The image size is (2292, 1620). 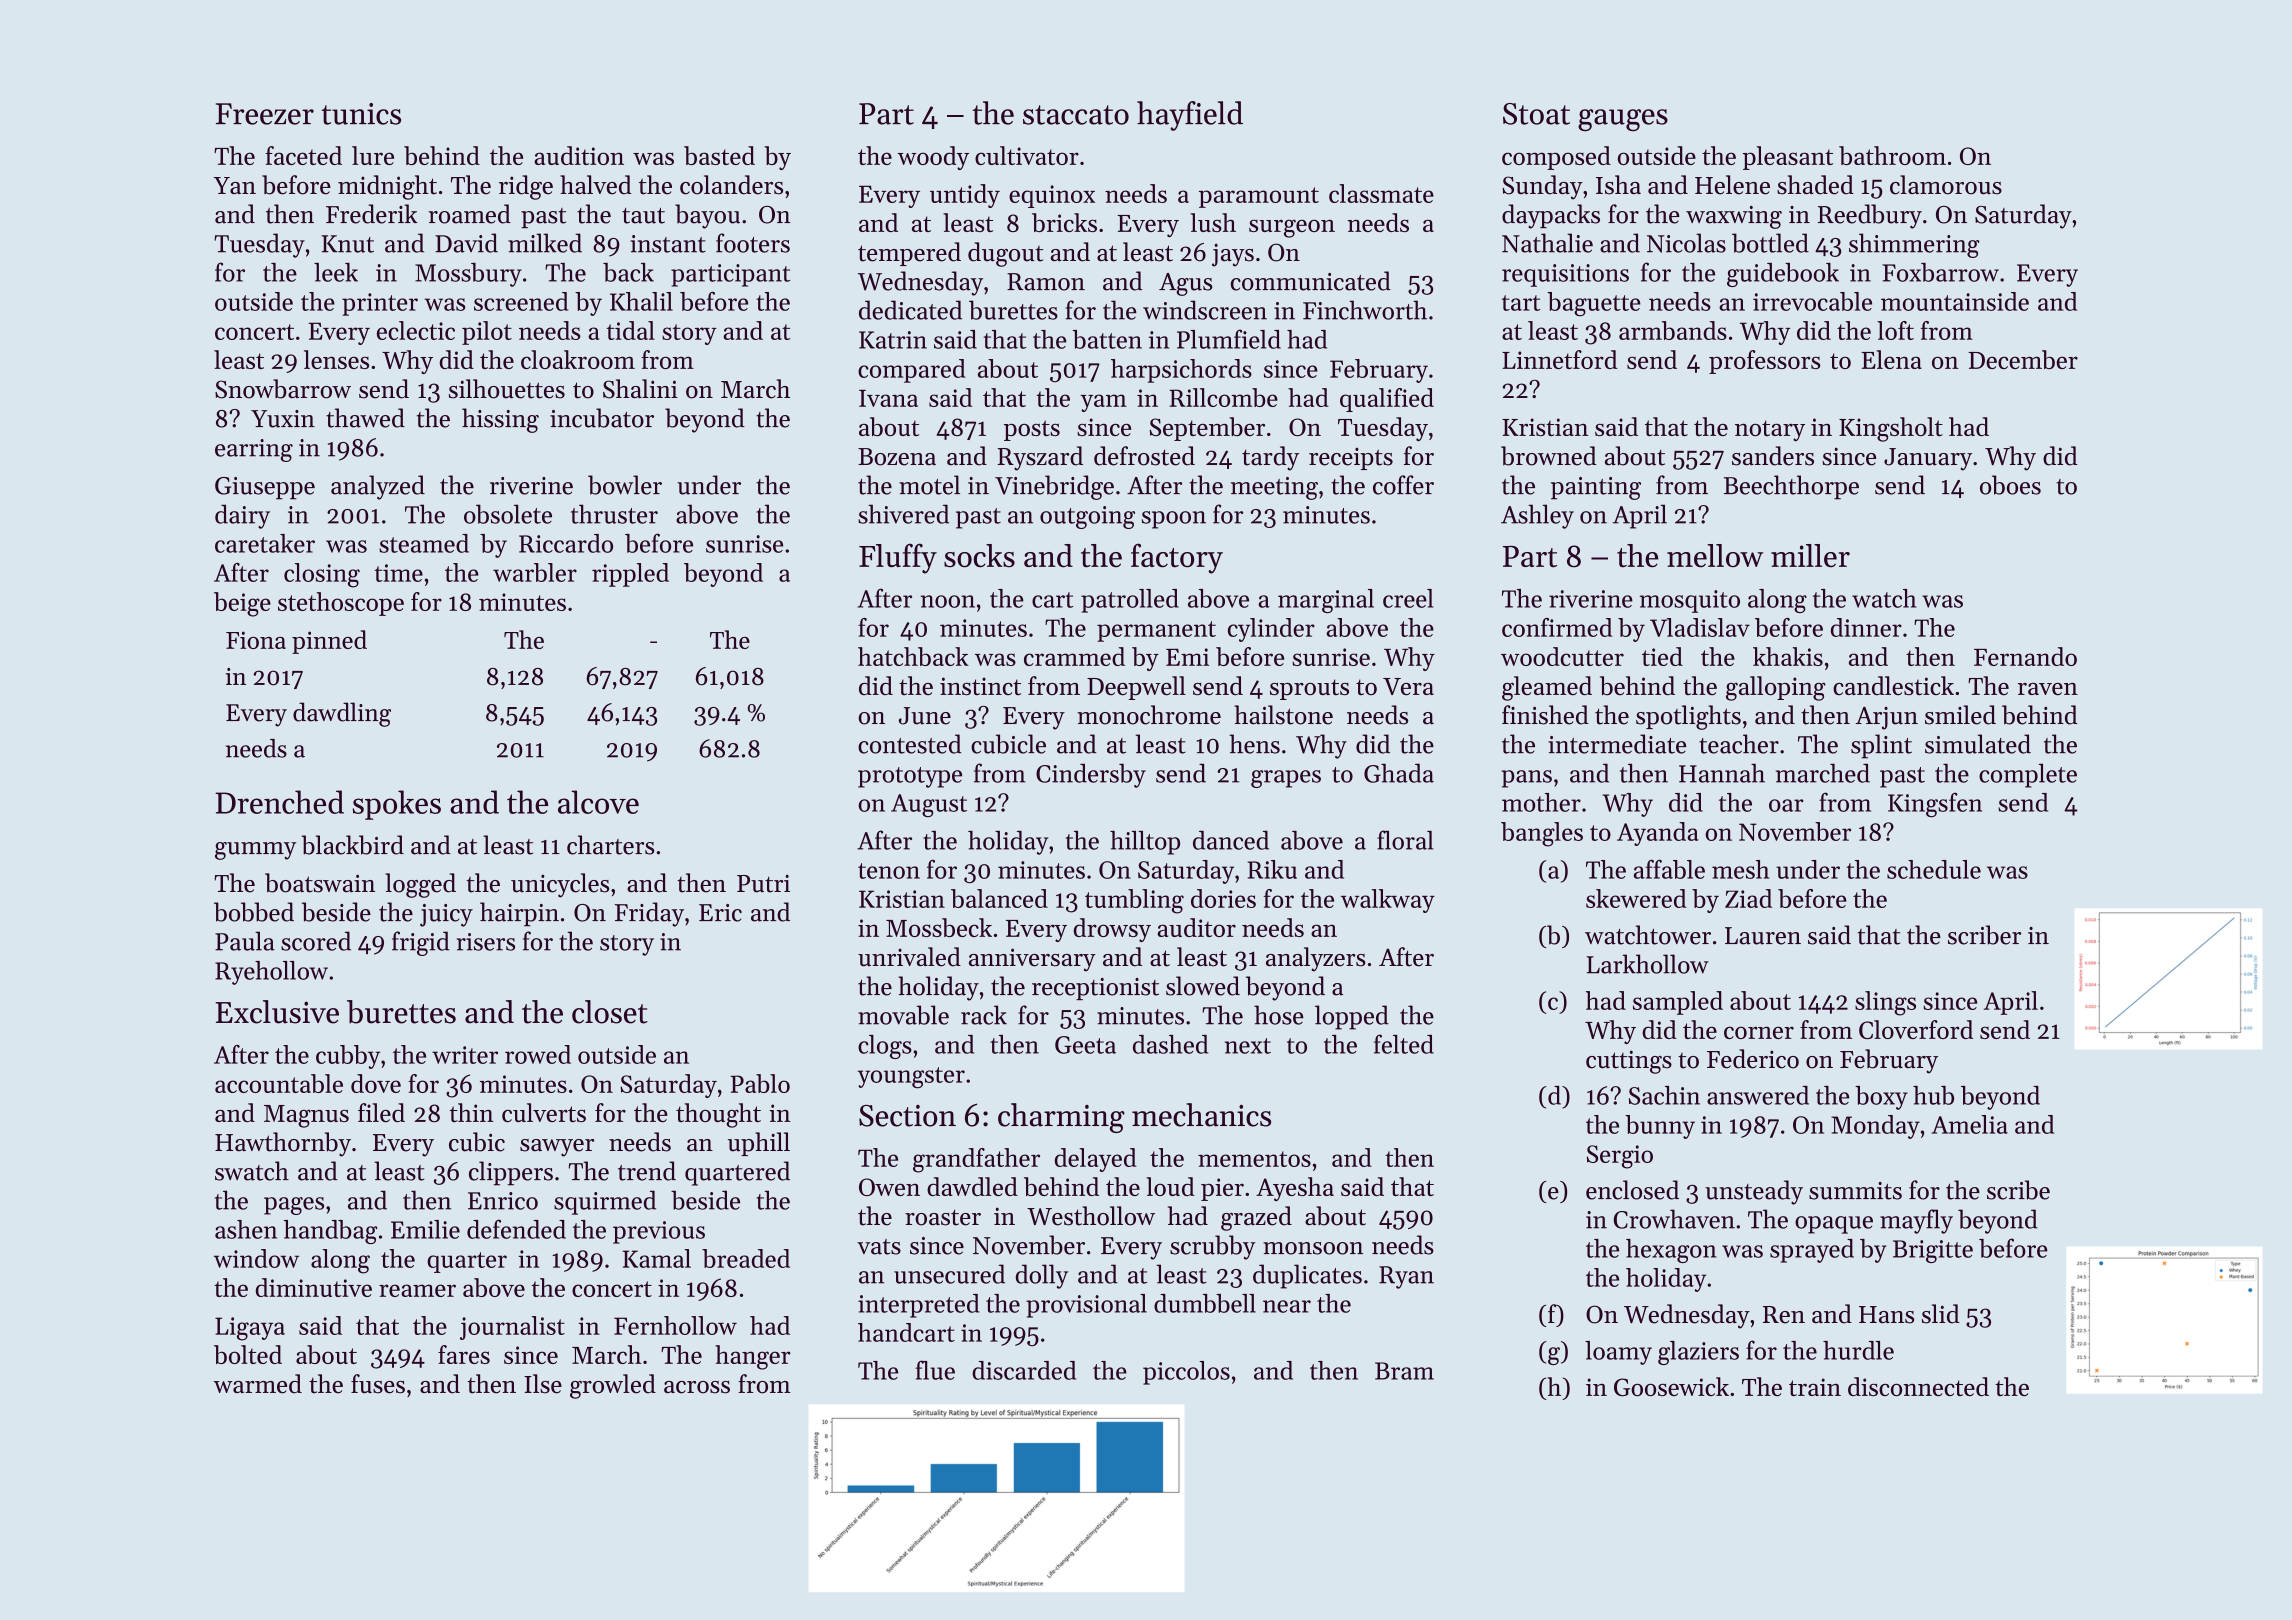 What do you see at coordinates (257, 1384) in the page?
I see `warmed` at bounding box center [257, 1384].
